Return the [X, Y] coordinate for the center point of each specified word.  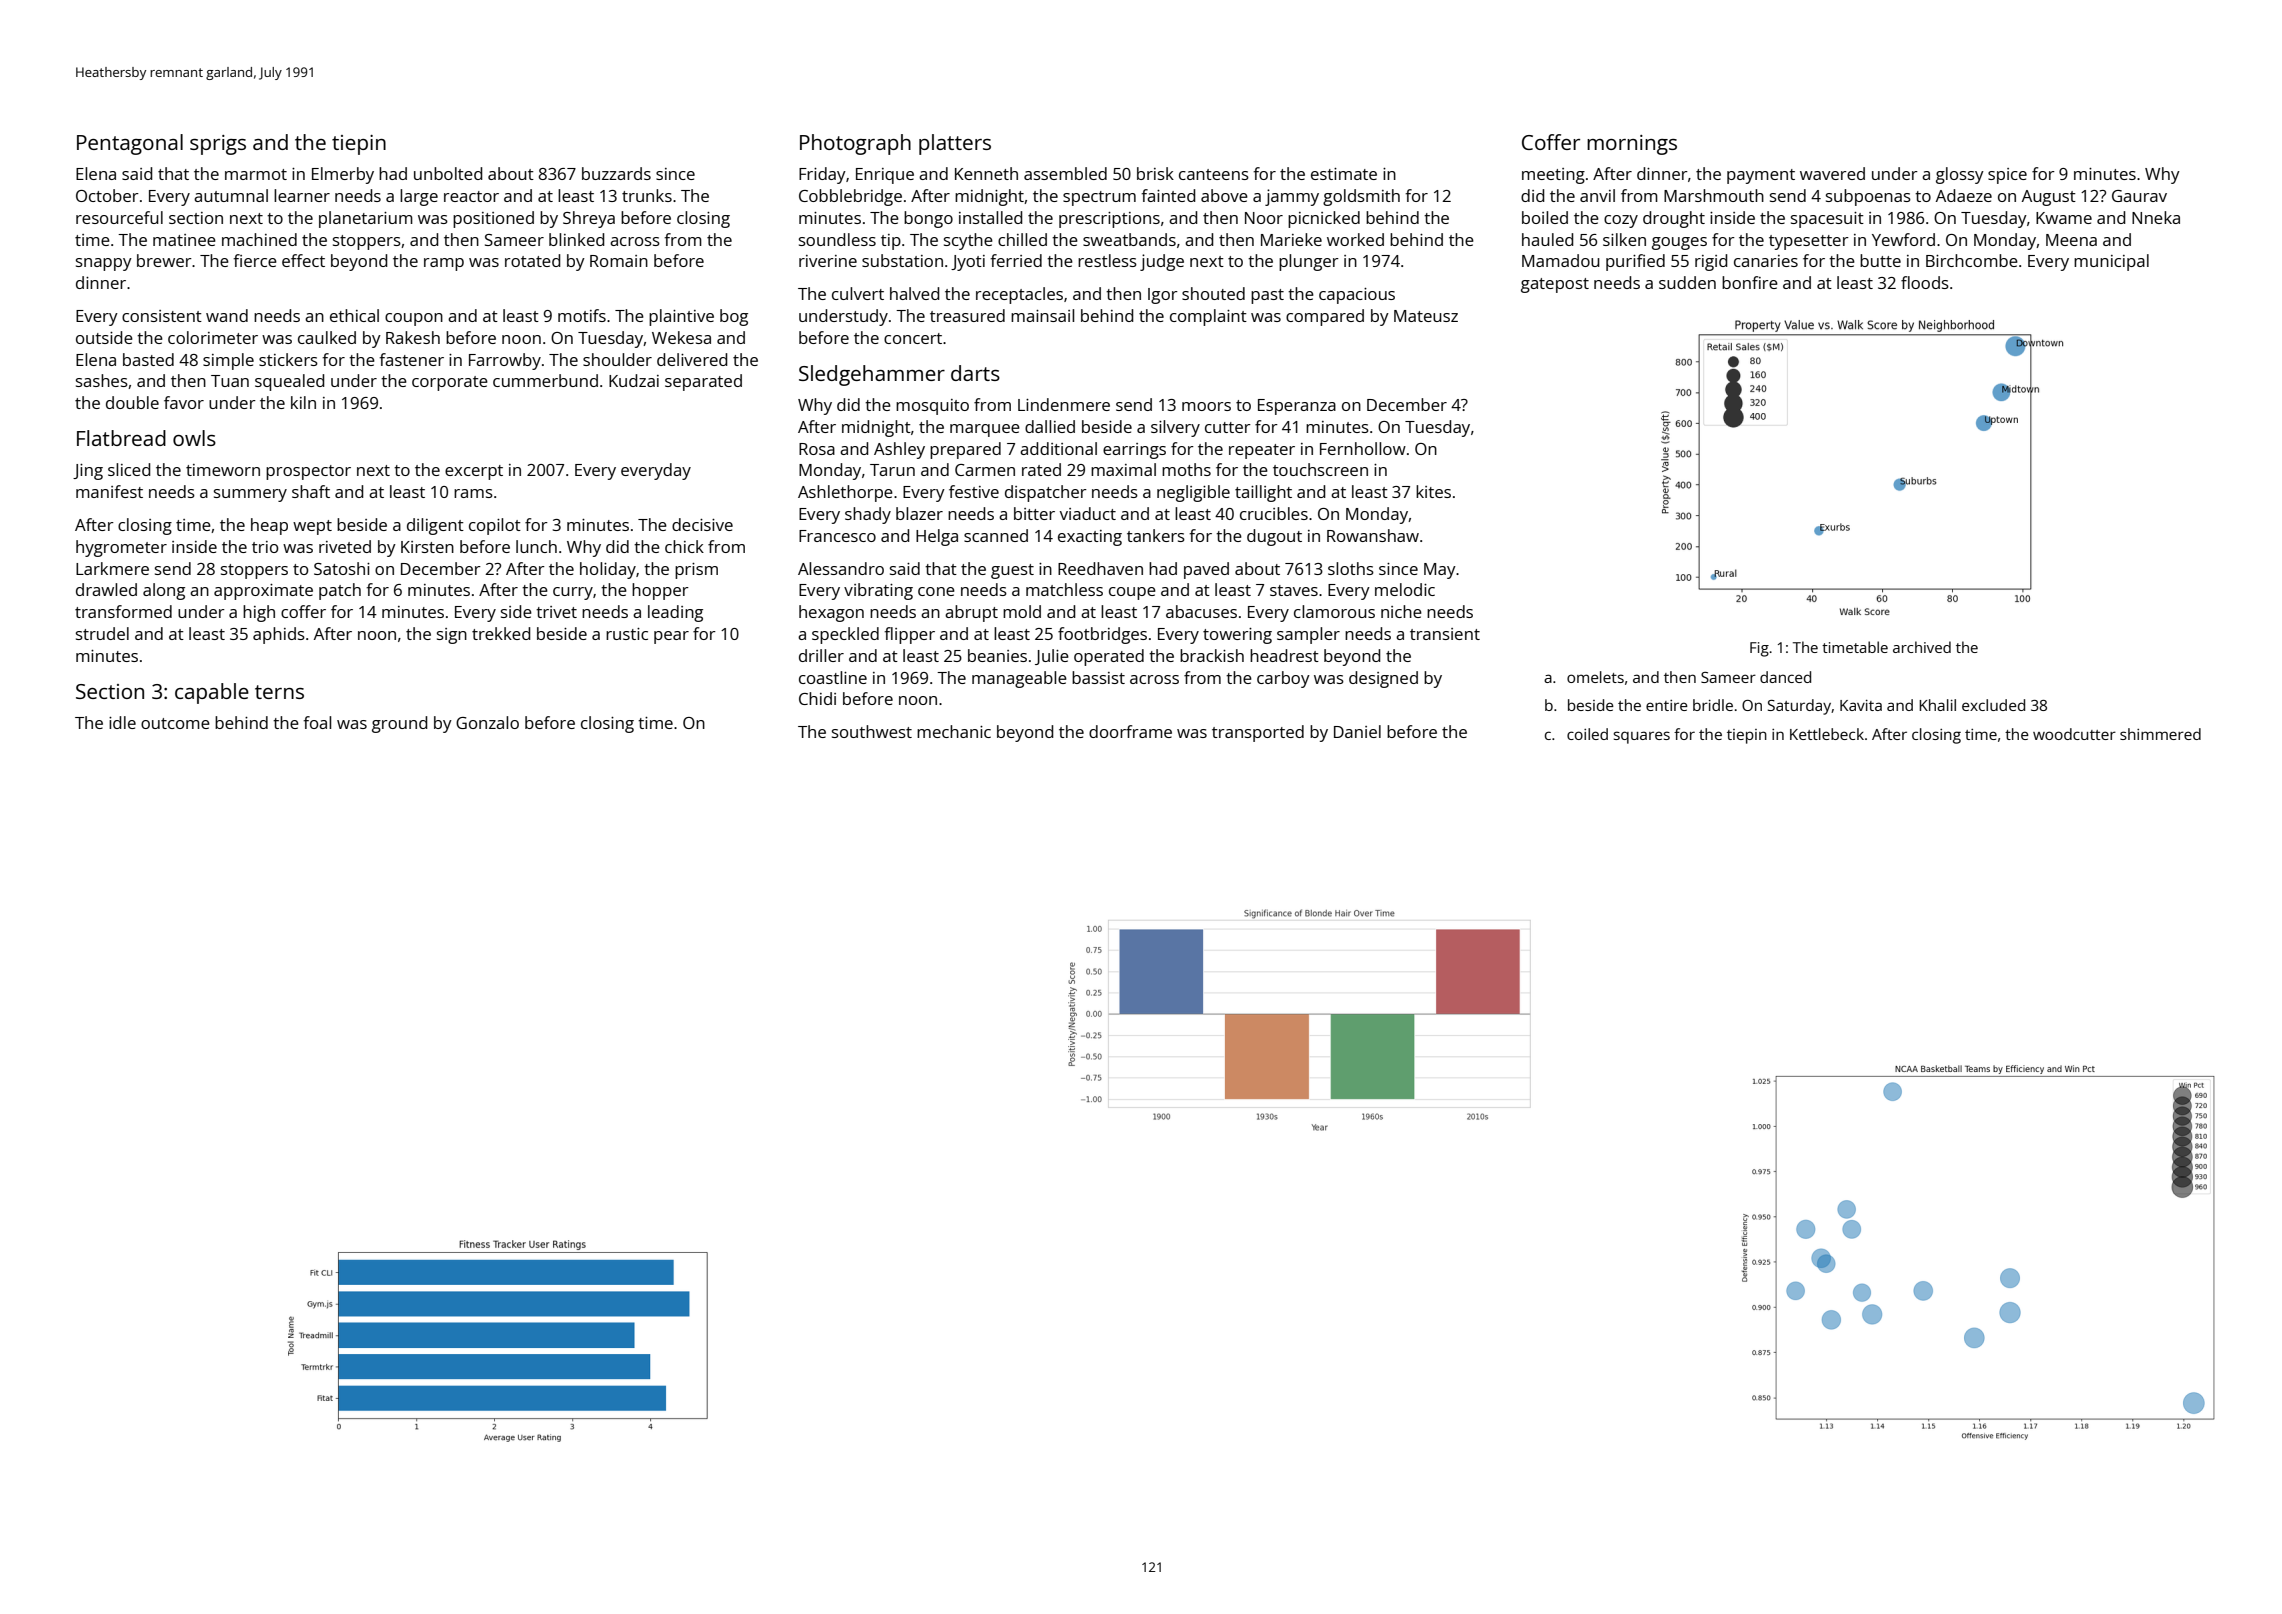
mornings [1632, 145]
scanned [996, 535]
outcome [175, 723]
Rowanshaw [1373, 535]
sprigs [218, 145]
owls [194, 438]
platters [955, 144]
